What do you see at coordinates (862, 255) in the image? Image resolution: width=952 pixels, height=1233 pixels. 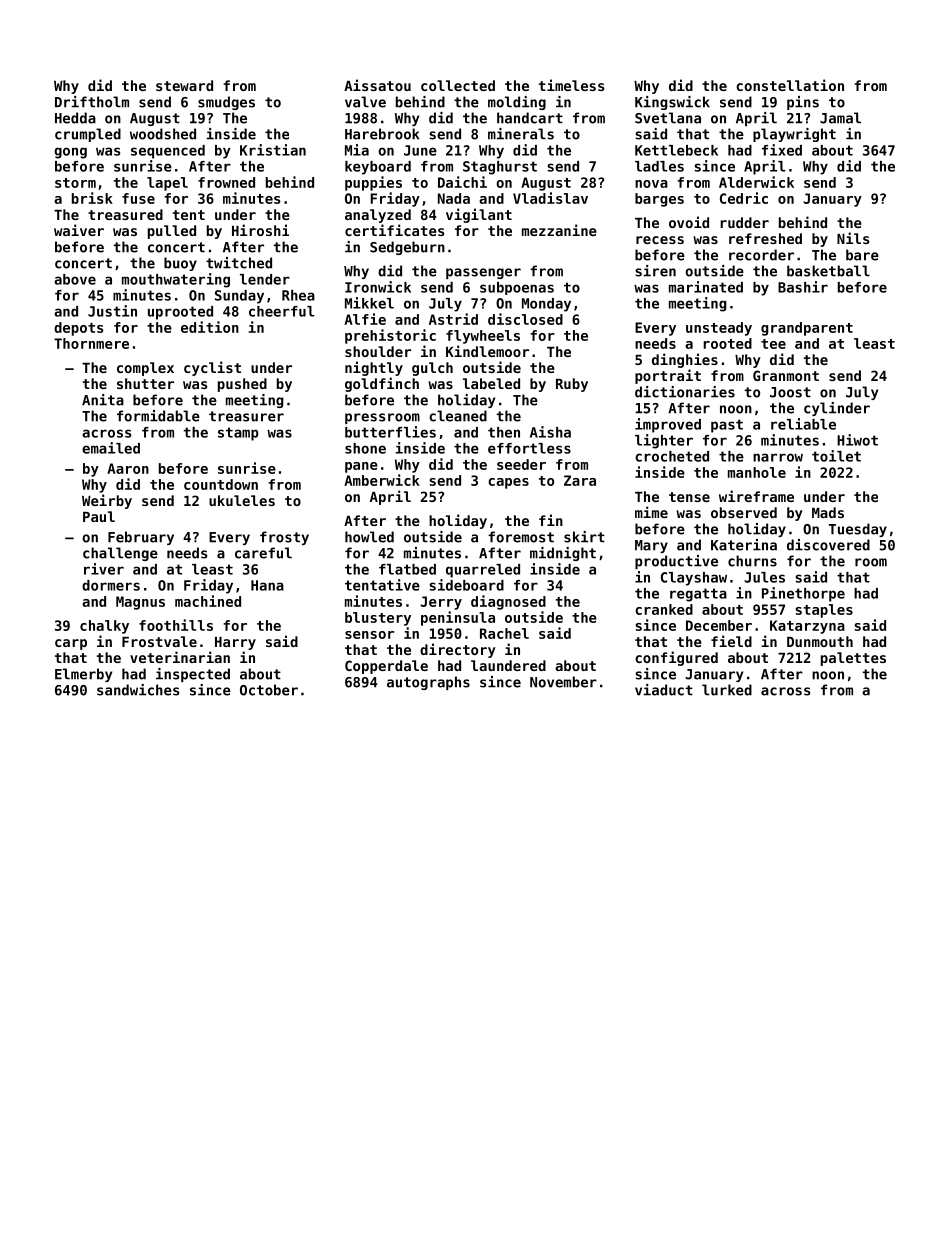 I see `bare` at bounding box center [862, 255].
